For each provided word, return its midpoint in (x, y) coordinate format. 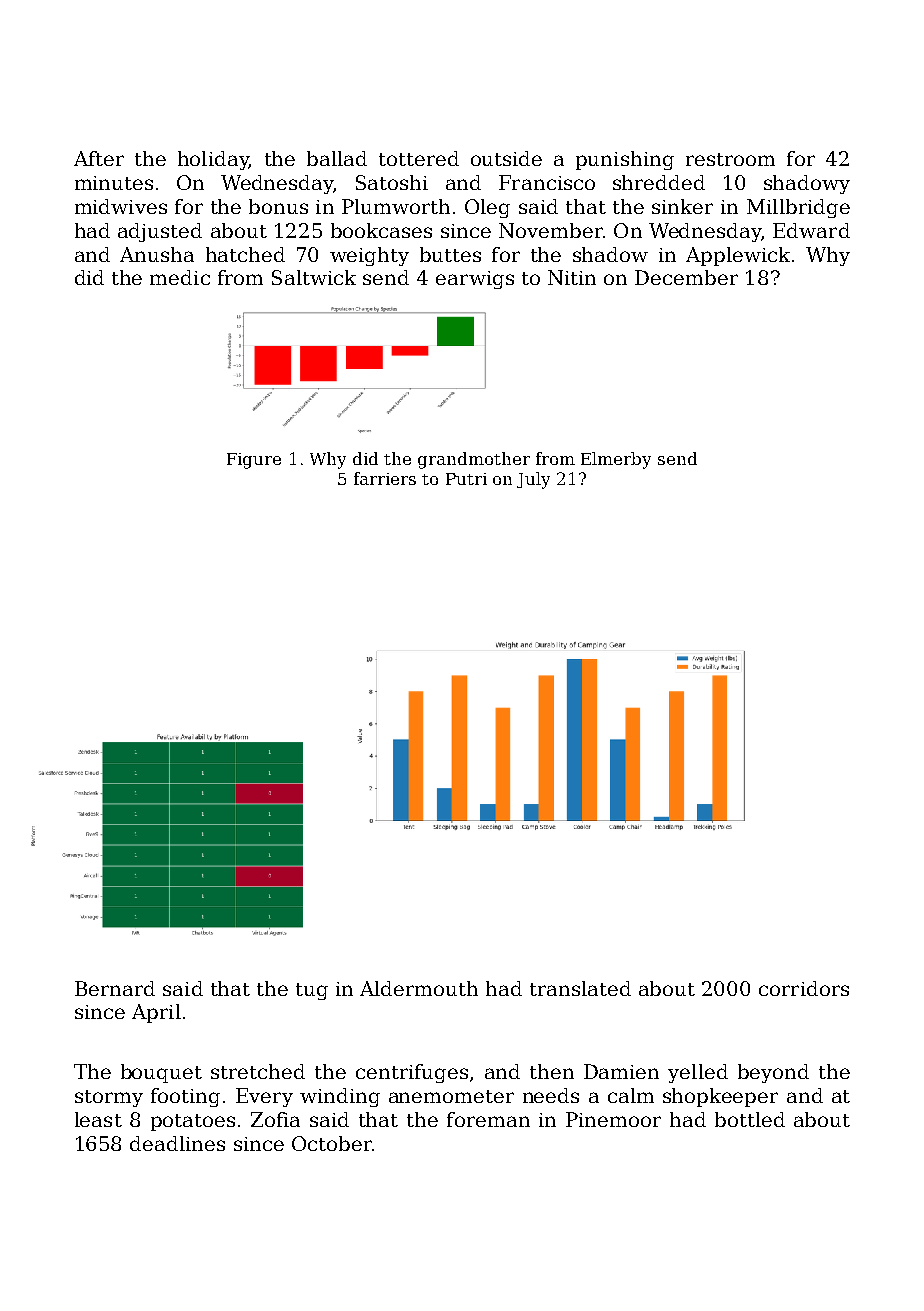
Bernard (115, 988)
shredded (659, 182)
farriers (385, 478)
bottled (750, 1119)
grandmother (474, 460)
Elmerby (616, 460)
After (99, 158)
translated (580, 988)
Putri (466, 479)
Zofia (275, 1119)
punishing (625, 160)
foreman (488, 1119)
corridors (804, 988)
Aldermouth (419, 988)
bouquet (161, 1073)
